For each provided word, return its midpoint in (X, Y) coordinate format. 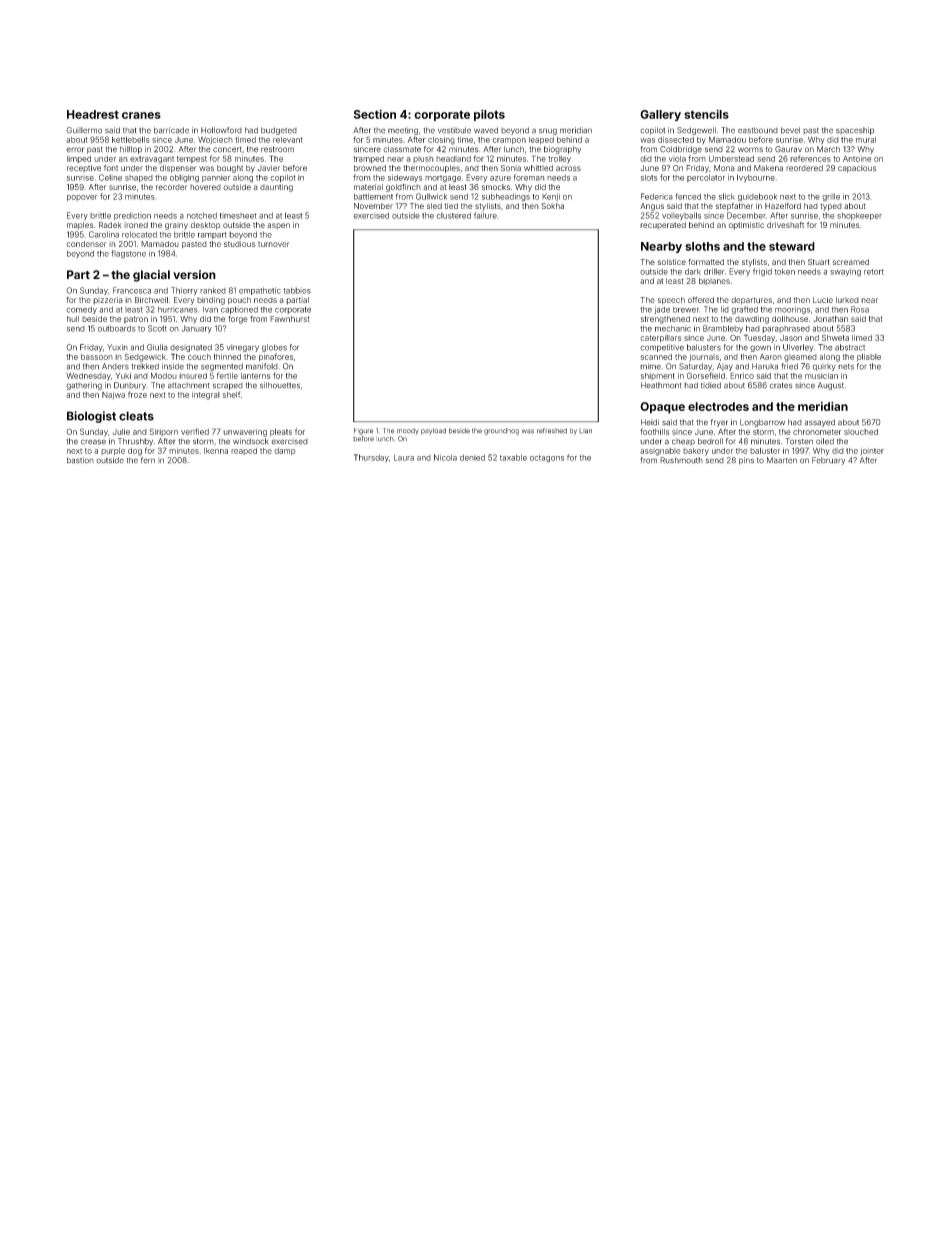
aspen (278, 226)
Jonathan (830, 319)
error (75, 150)
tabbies (297, 290)
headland (453, 159)
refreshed (552, 431)
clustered (453, 215)
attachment (188, 386)
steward (792, 246)
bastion (80, 460)
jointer (872, 451)
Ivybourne (756, 178)
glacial (151, 276)
